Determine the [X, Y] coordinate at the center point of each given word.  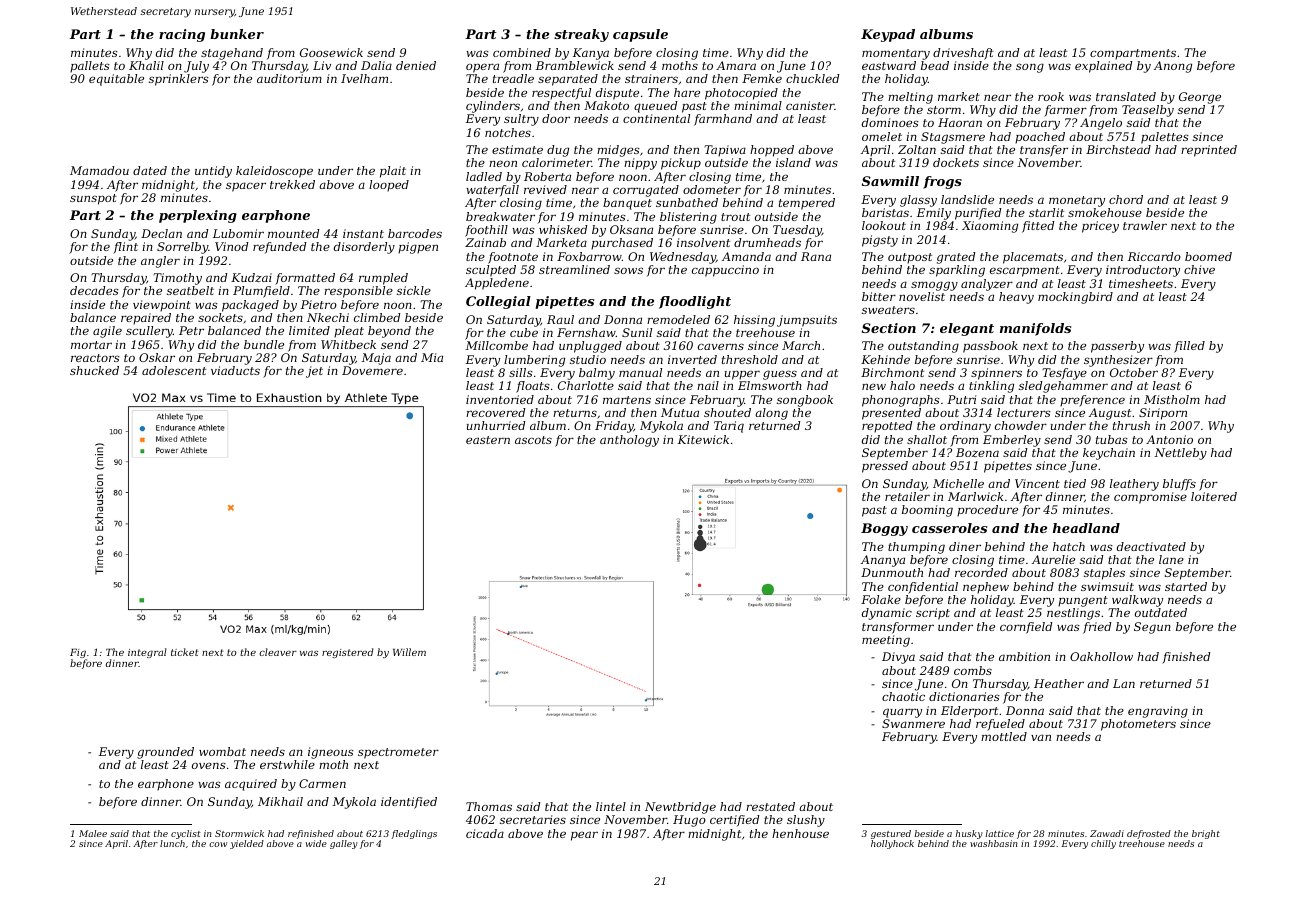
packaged [250, 306]
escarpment [1025, 271]
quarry [902, 713]
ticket [185, 652]
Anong [1173, 67]
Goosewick [331, 52]
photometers [1138, 725]
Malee [93, 833]
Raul [560, 319]
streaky [581, 35]
